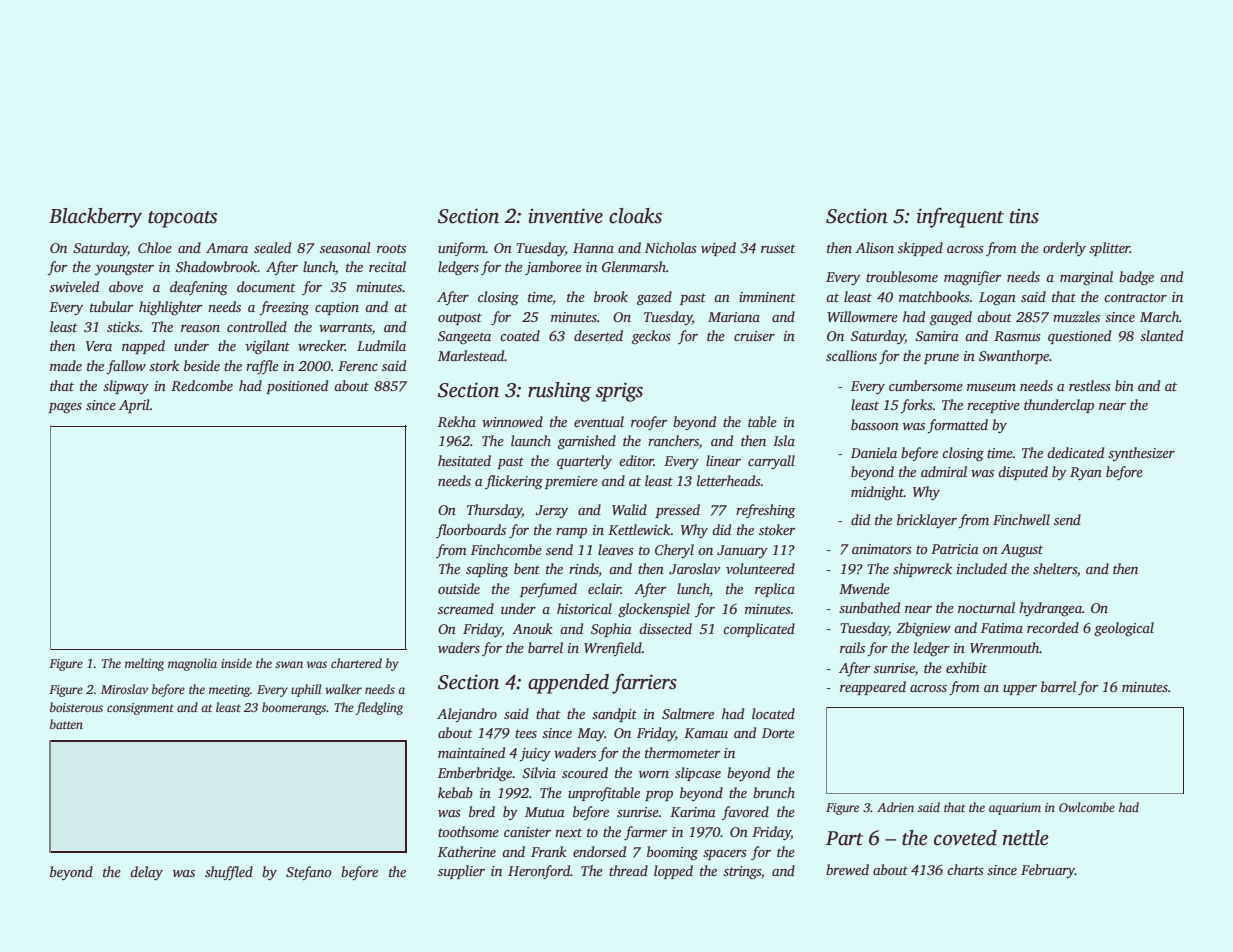 Image resolution: width=1233 pixels, height=952 pixels. What do you see at coordinates (1086, 278) in the screenshot?
I see `marginal` at bounding box center [1086, 278].
